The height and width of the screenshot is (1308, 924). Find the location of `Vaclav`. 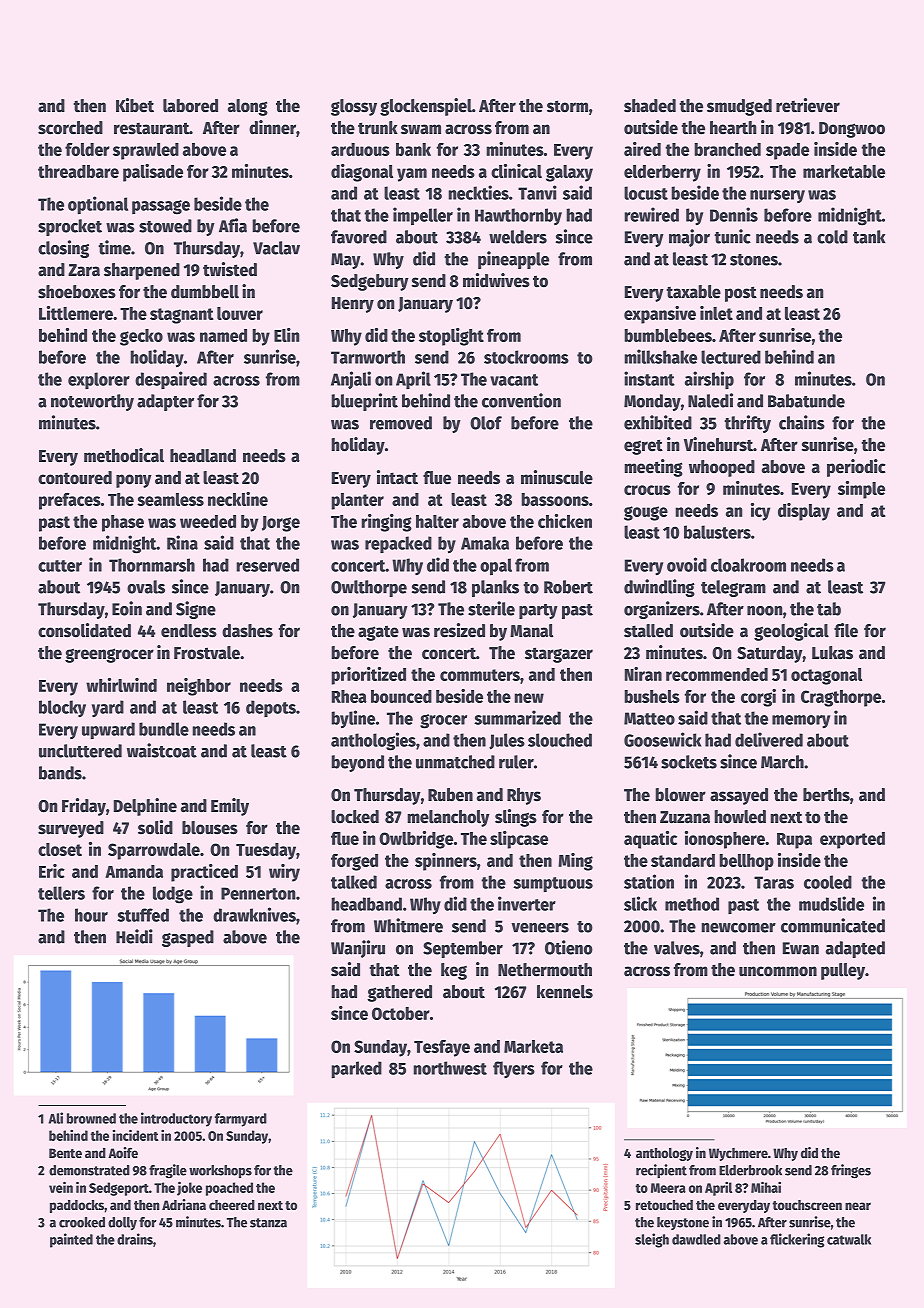

Vaclav is located at coordinates (276, 248).
